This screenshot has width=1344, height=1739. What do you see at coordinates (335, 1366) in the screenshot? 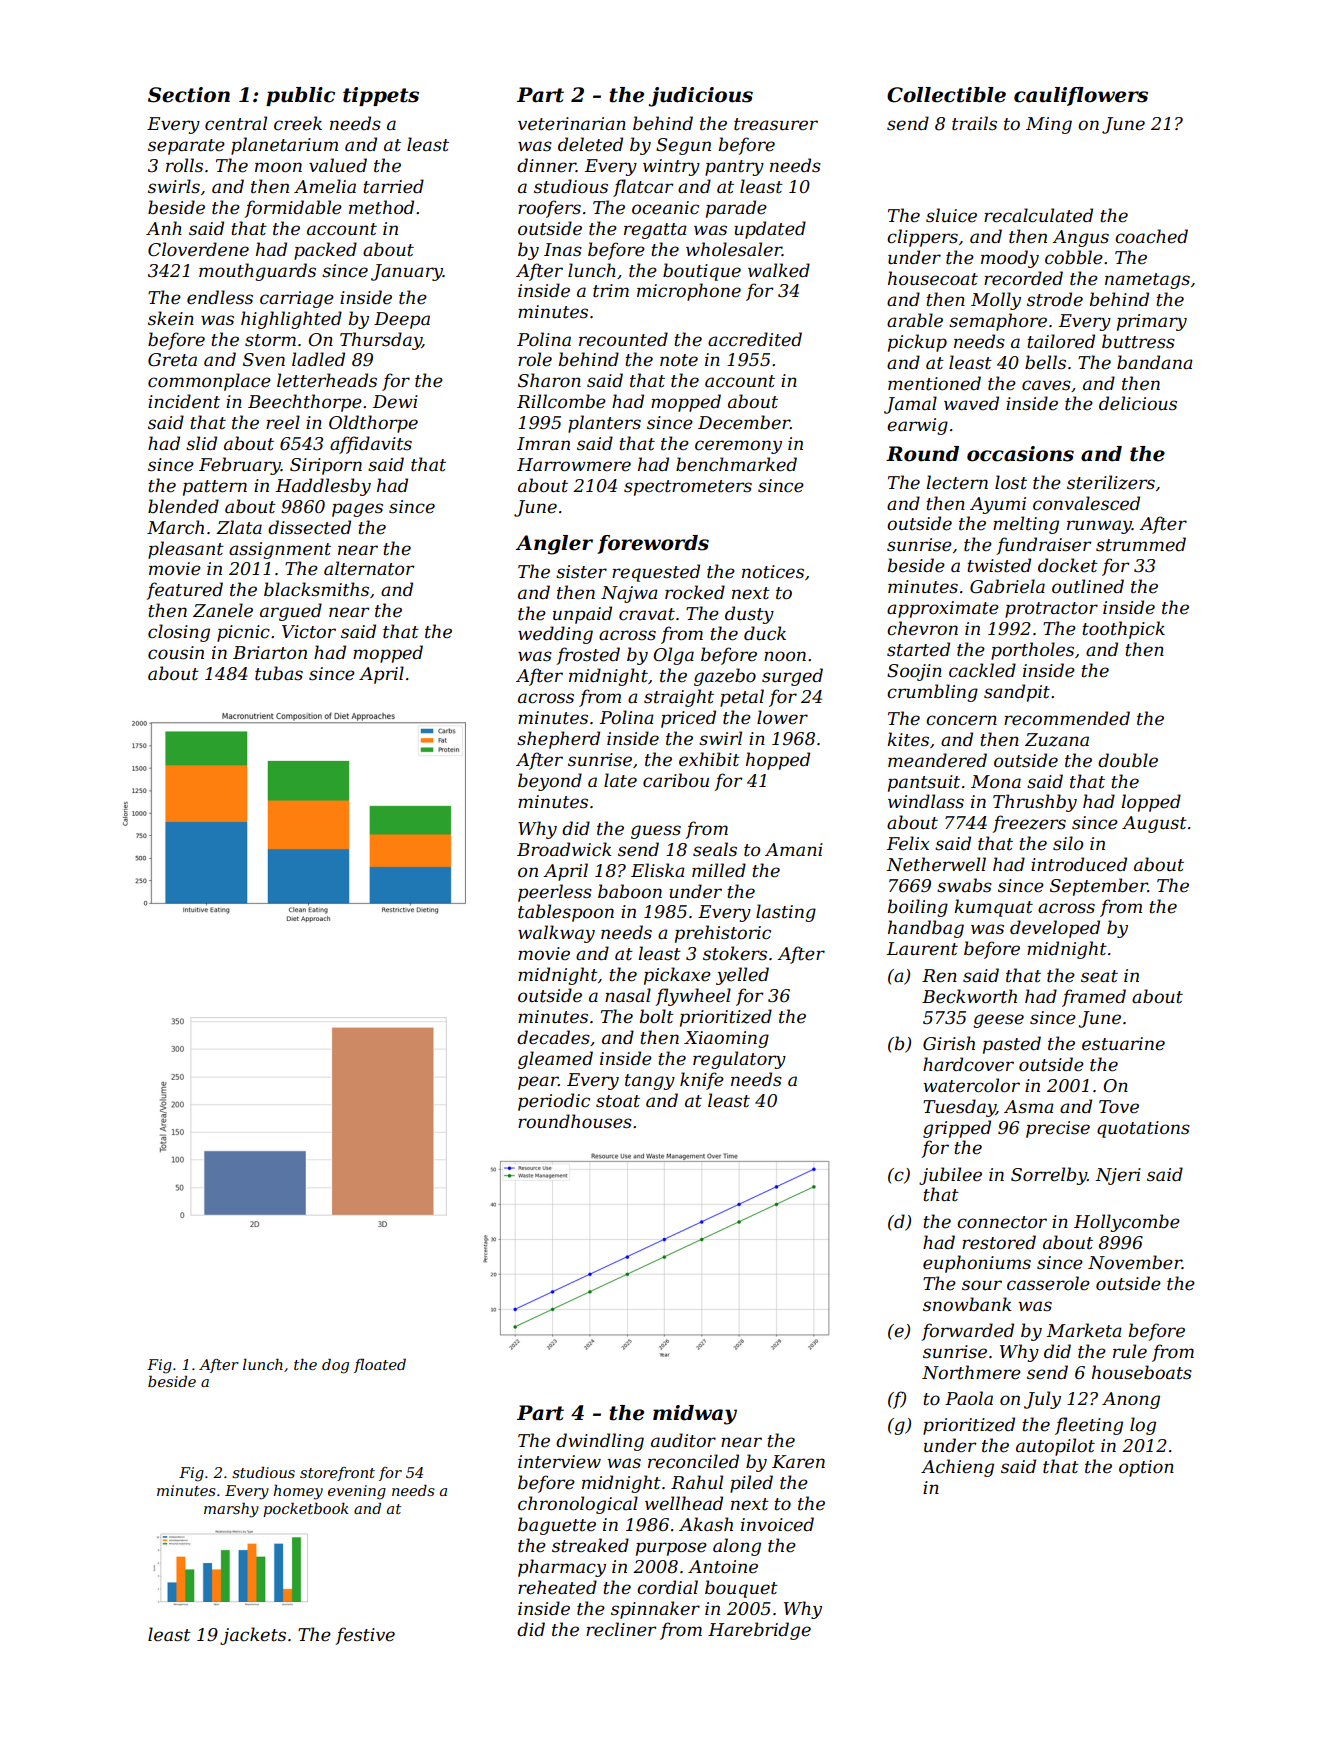
I see `dog` at bounding box center [335, 1366].
